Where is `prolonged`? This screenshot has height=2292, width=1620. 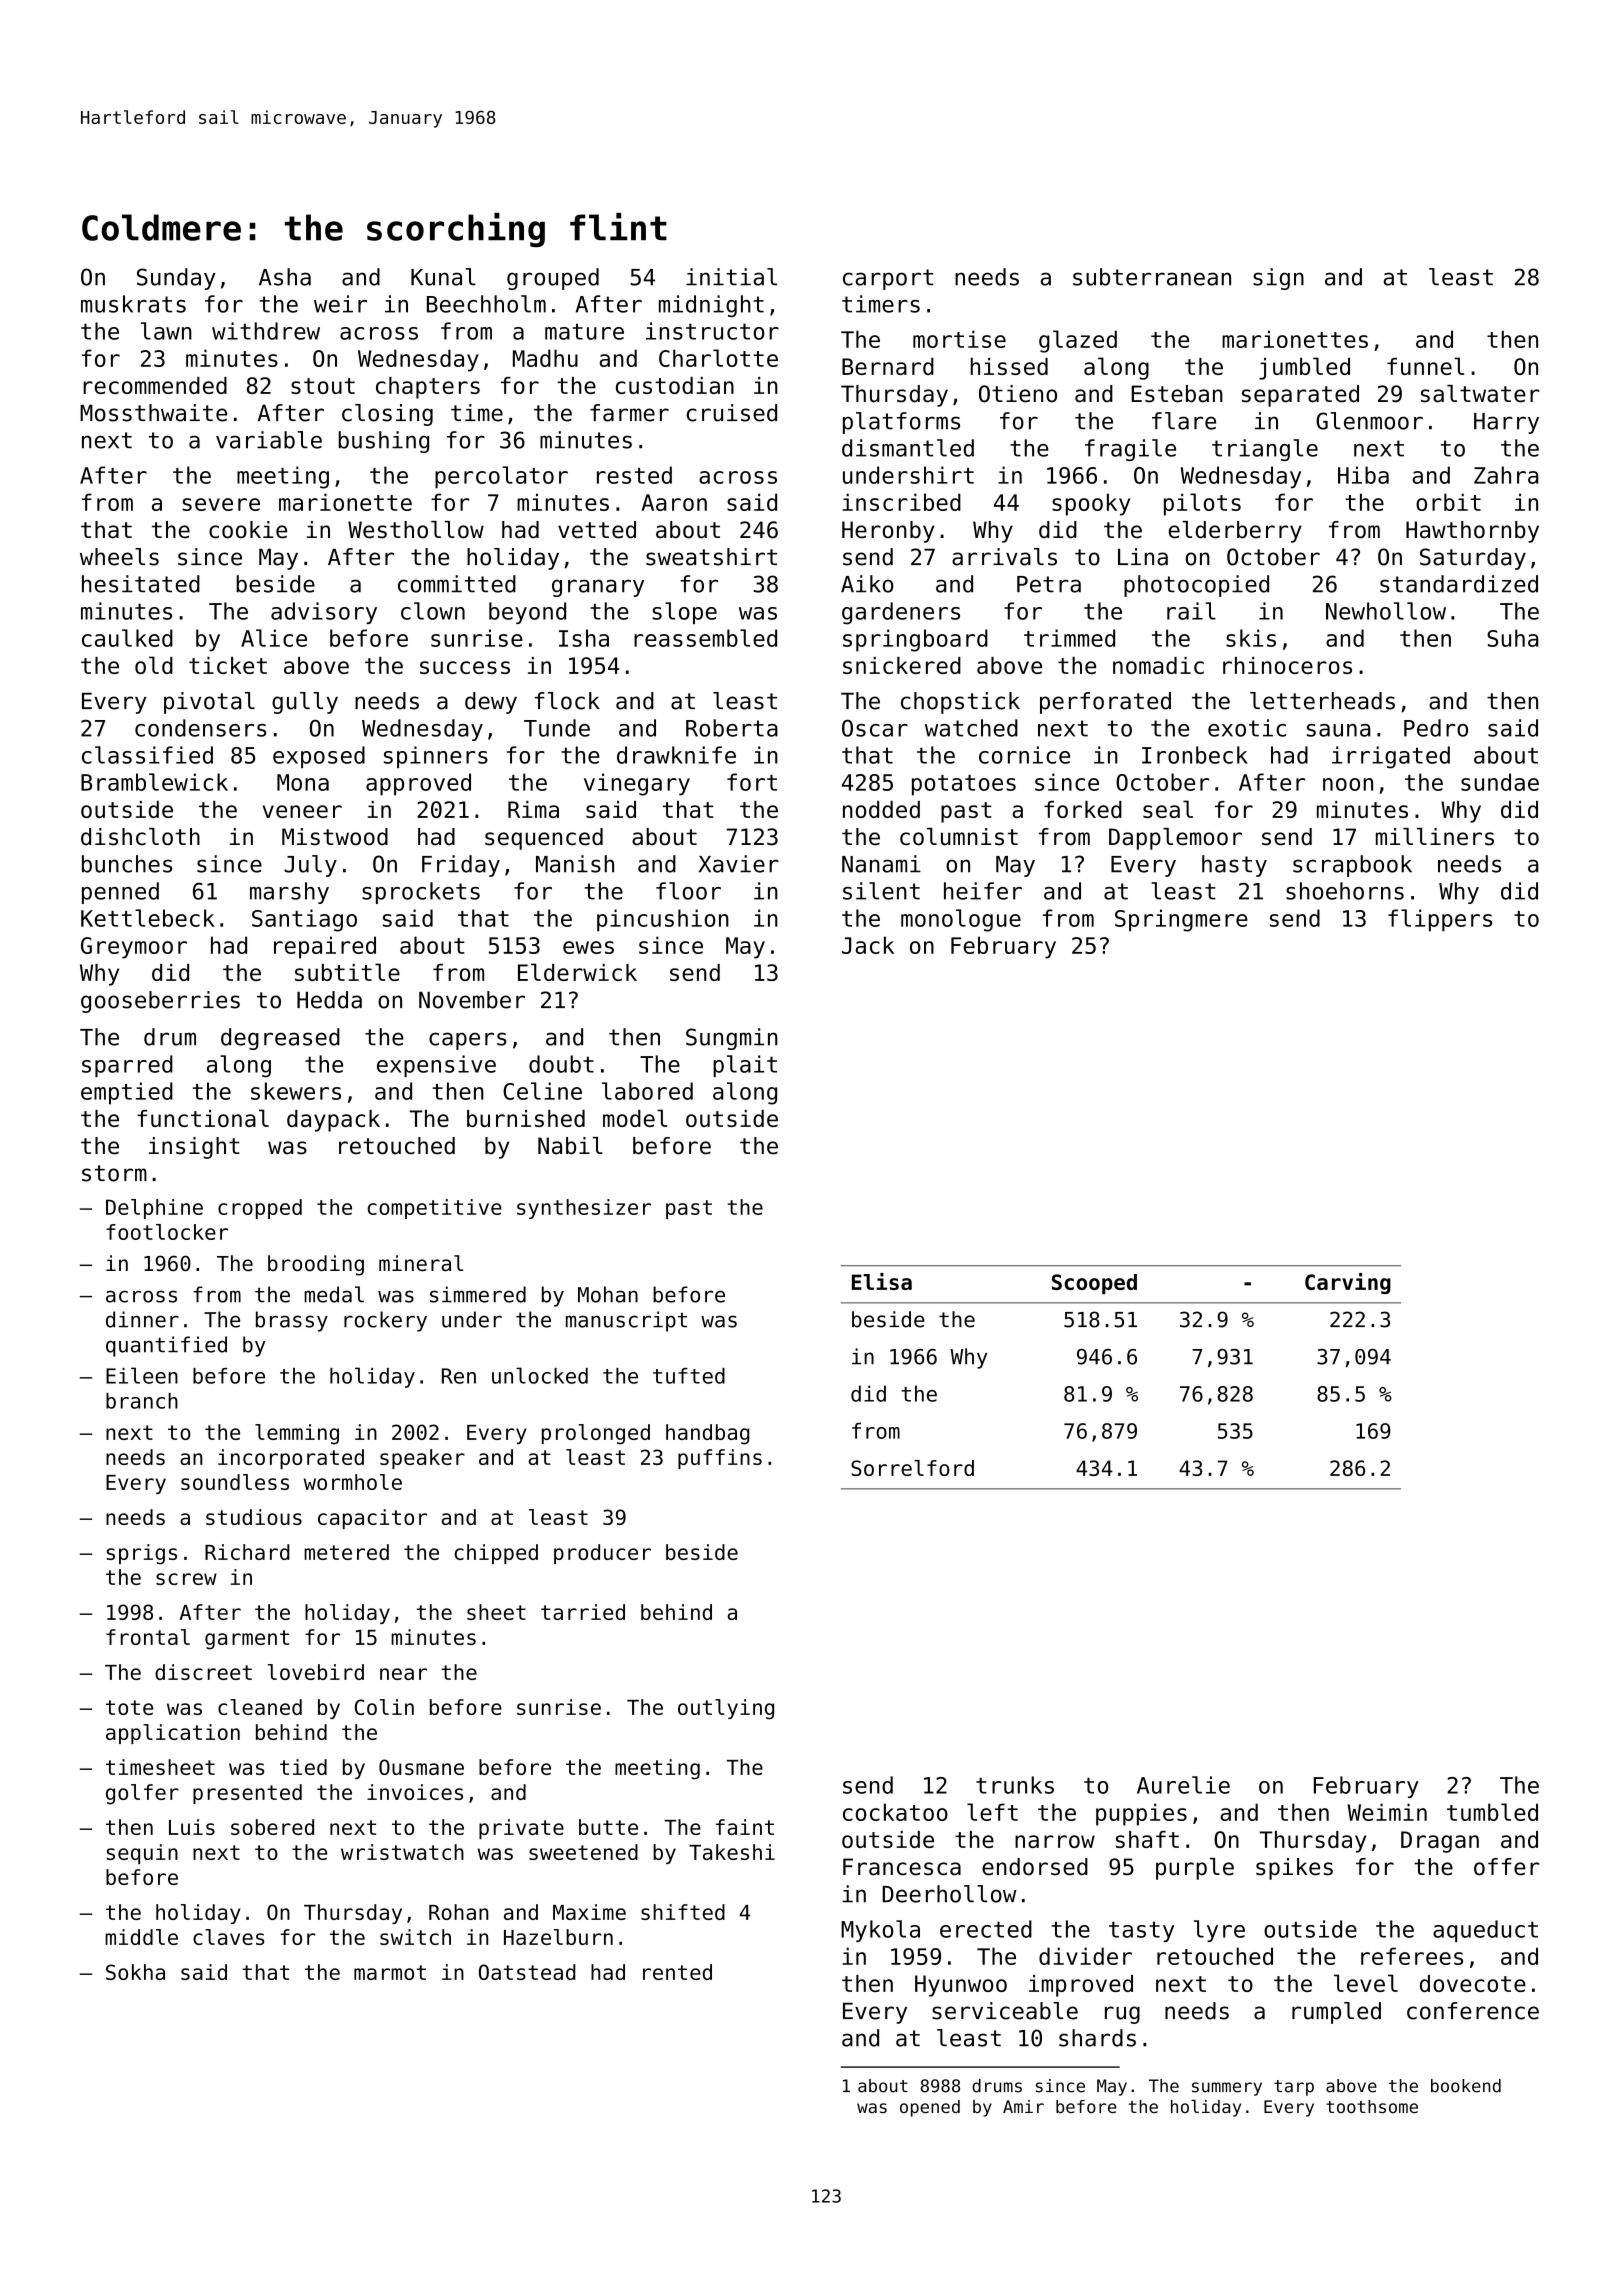
prolonged is located at coordinates (596, 1434).
